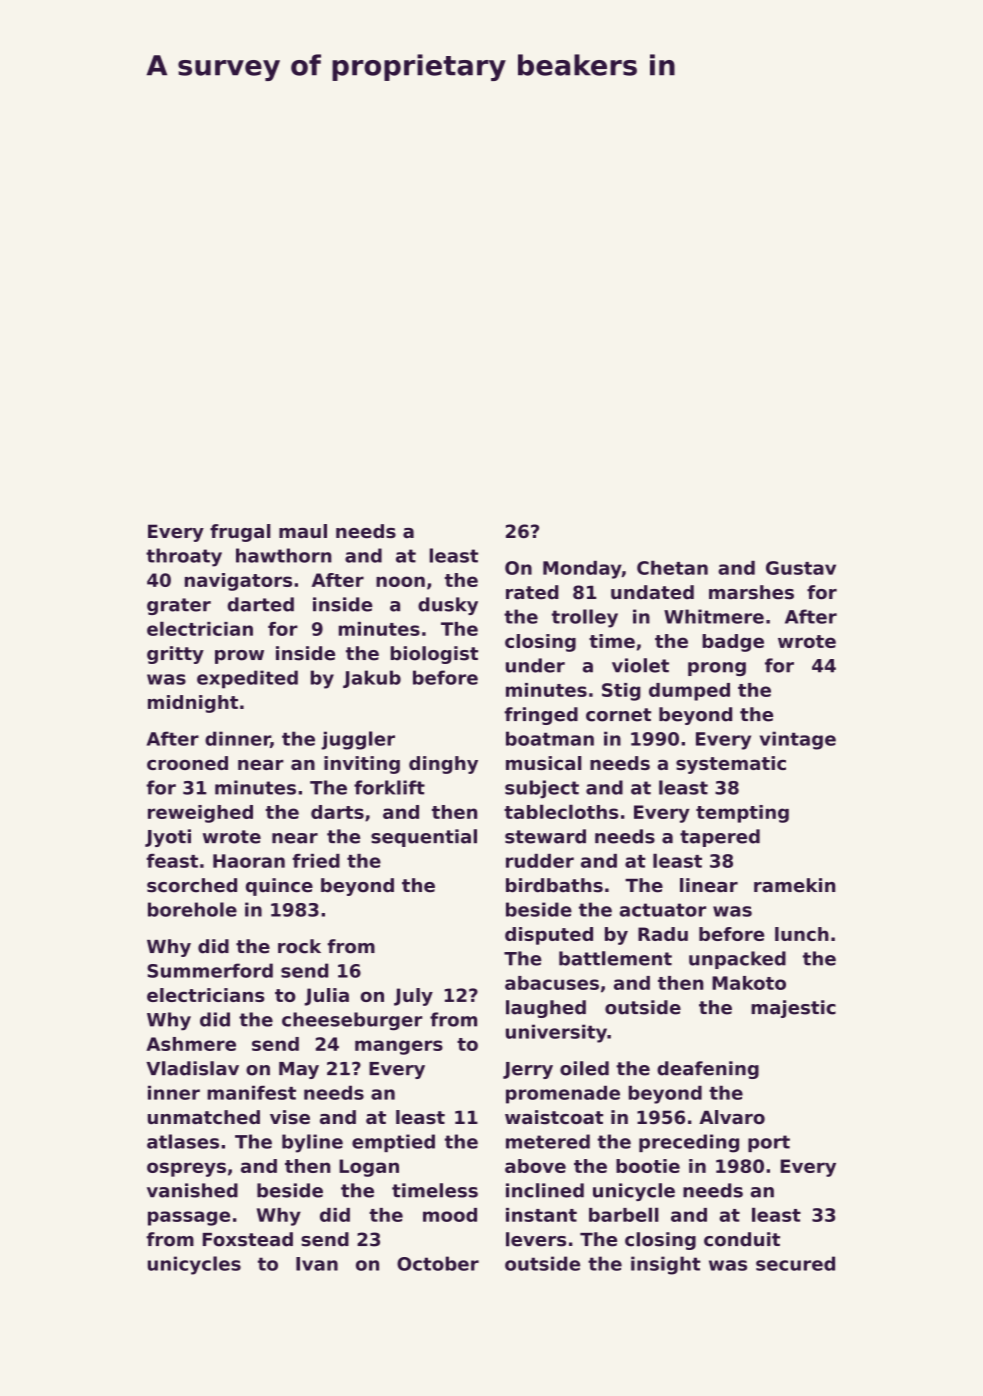 The image size is (983, 1396). What do you see at coordinates (672, 568) in the screenshot?
I see `Chetan` at bounding box center [672, 568].
